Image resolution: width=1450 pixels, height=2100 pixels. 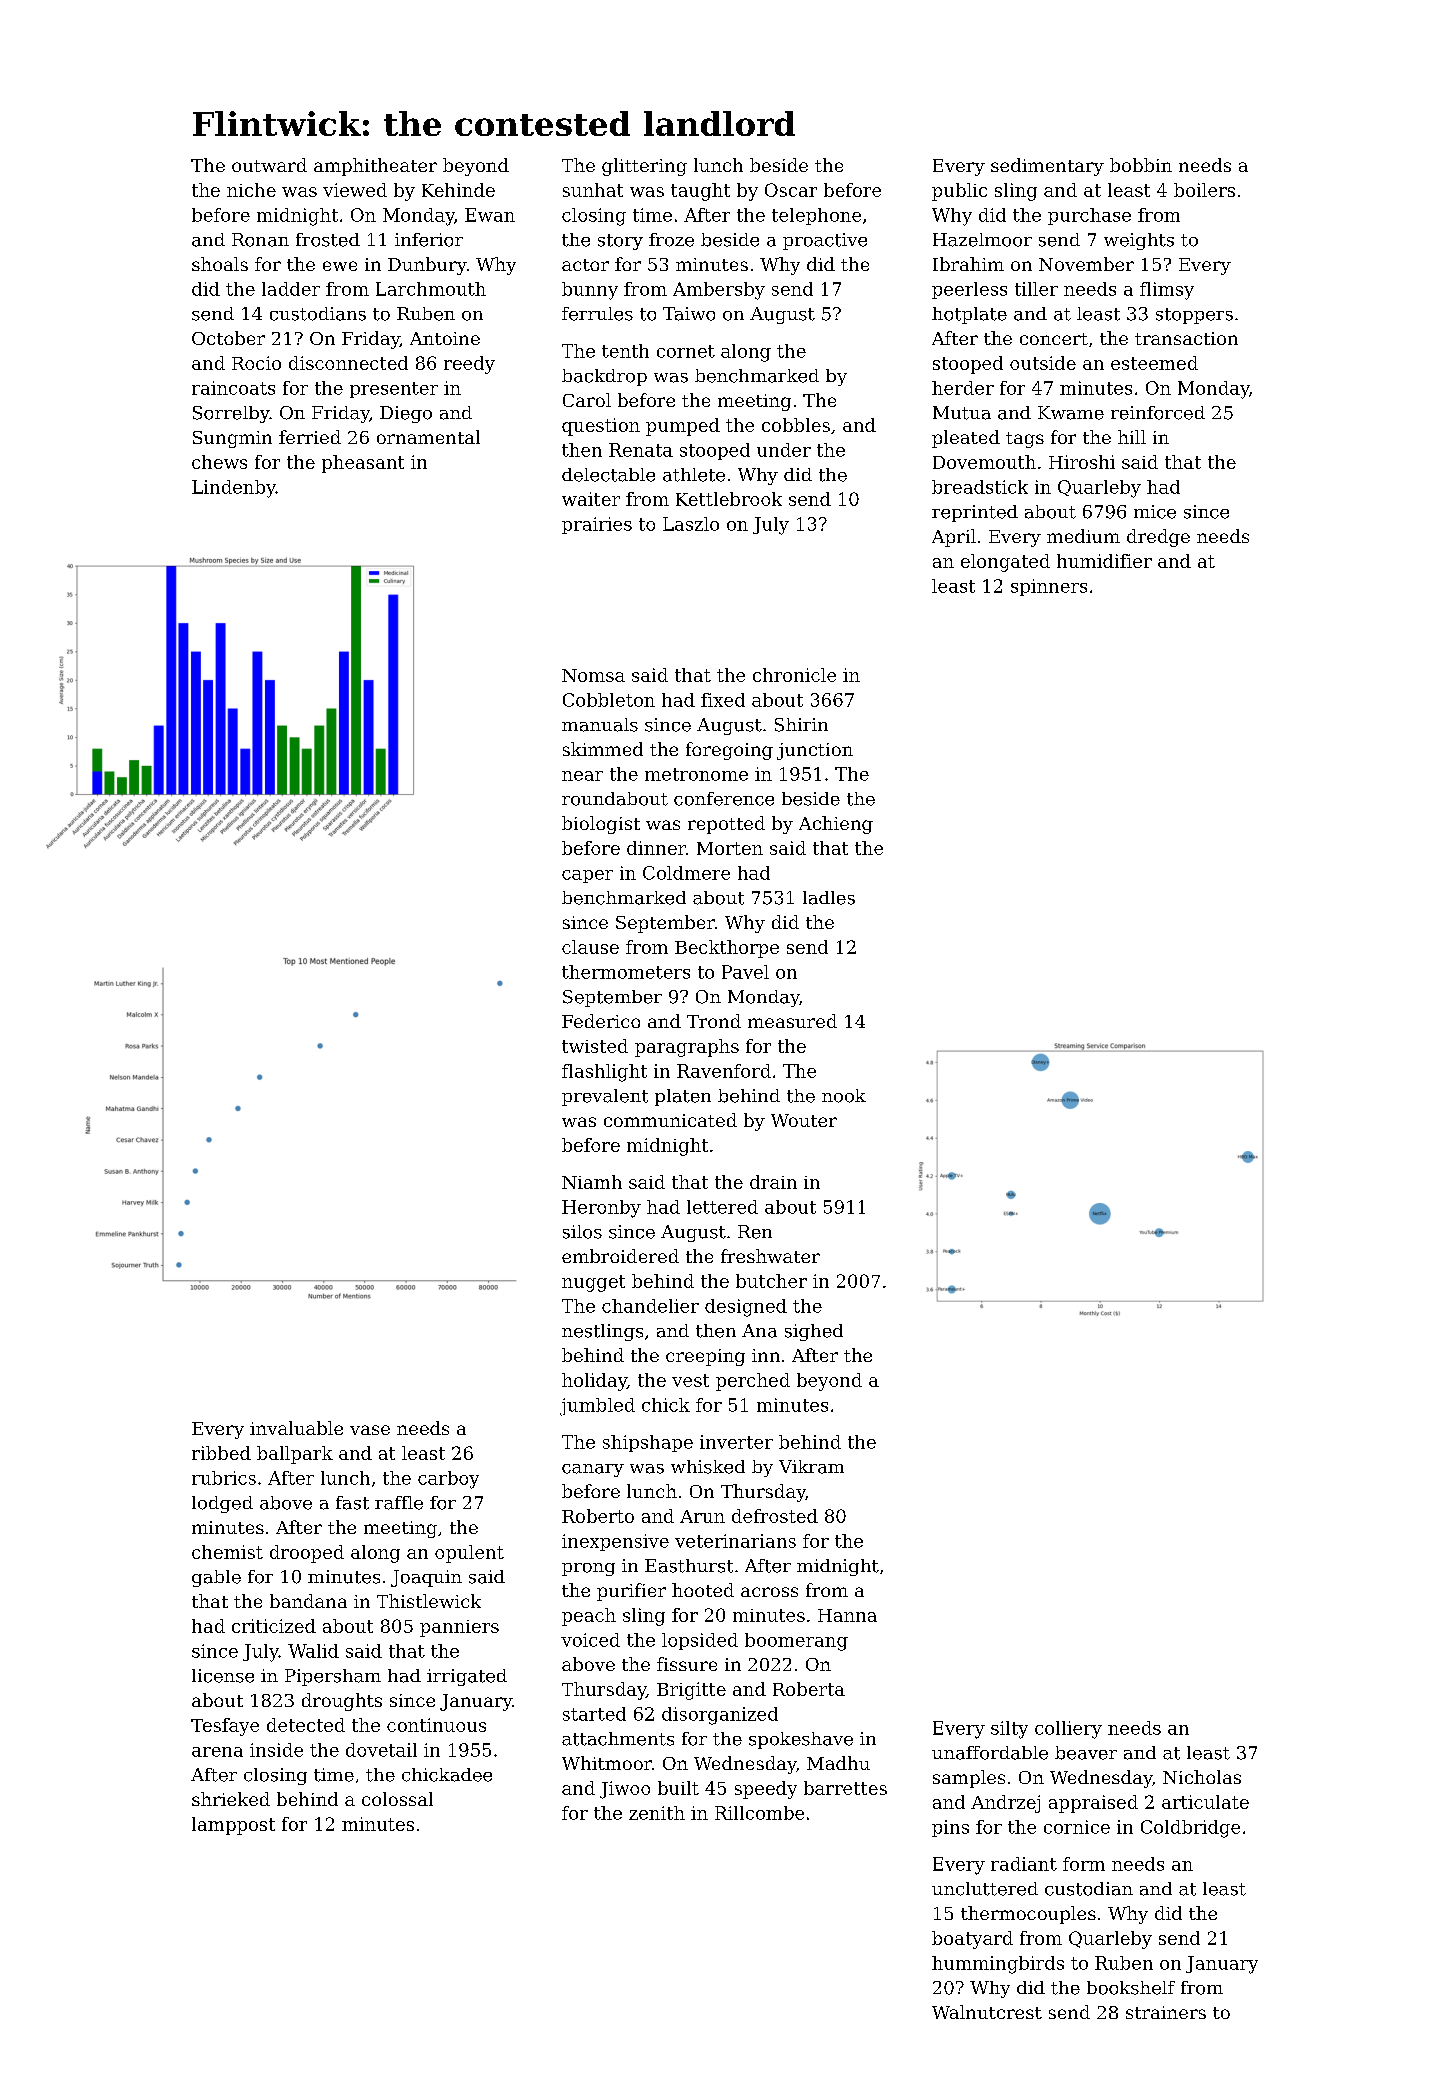 What do you see at coordinates (269, 165) in the page?
I see `outward` at bounding box center [269, 165].
